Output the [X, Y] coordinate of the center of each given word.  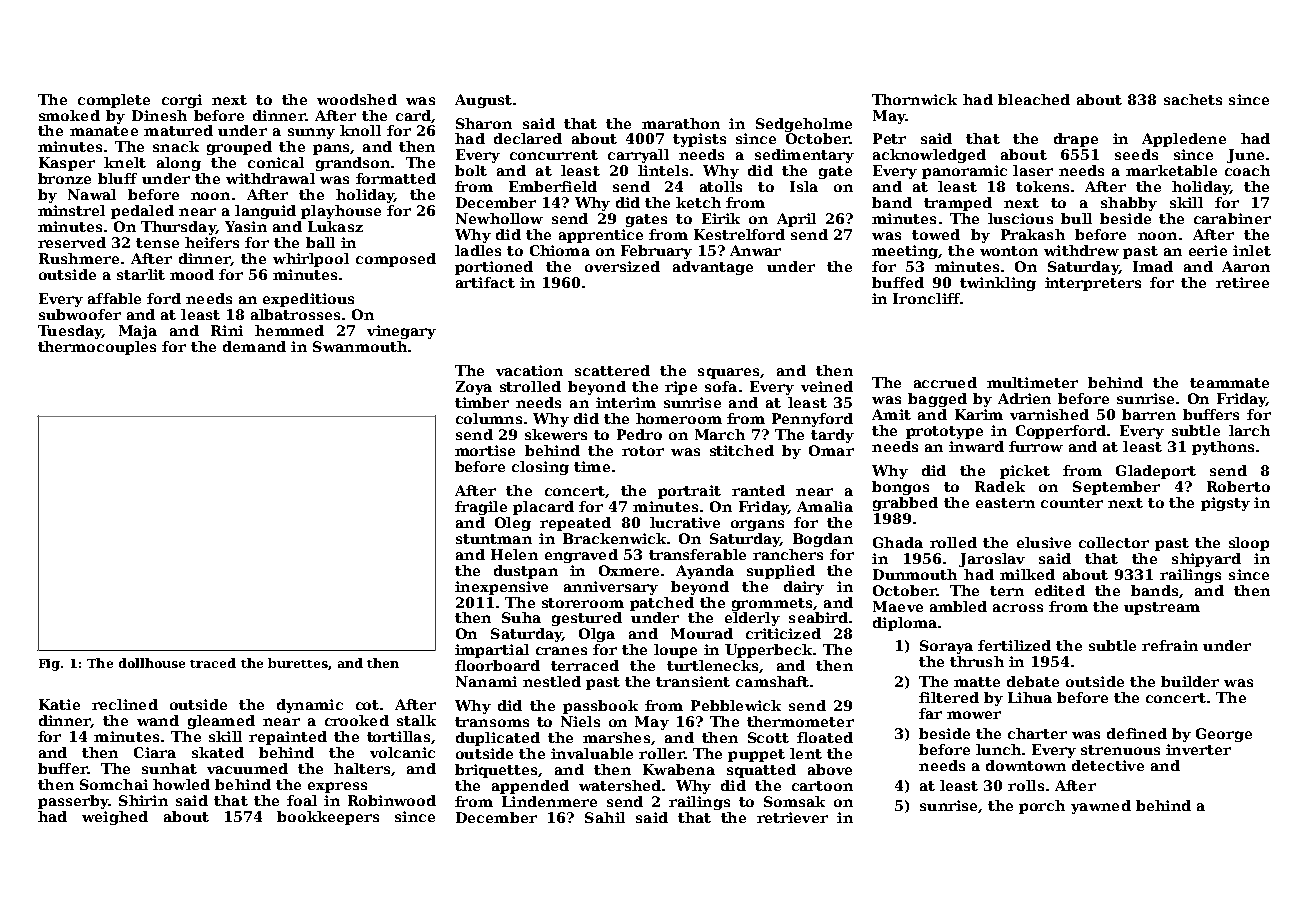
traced [213, 663]
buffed [898, 282]
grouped [239, 148]
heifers [212, 242]
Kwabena [679, 769]
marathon [681, 123]
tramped [958, 204]
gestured [587, 619]
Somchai [114, 784]
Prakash [1033, 234]
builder [1190, 681]
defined [1137, 733]
